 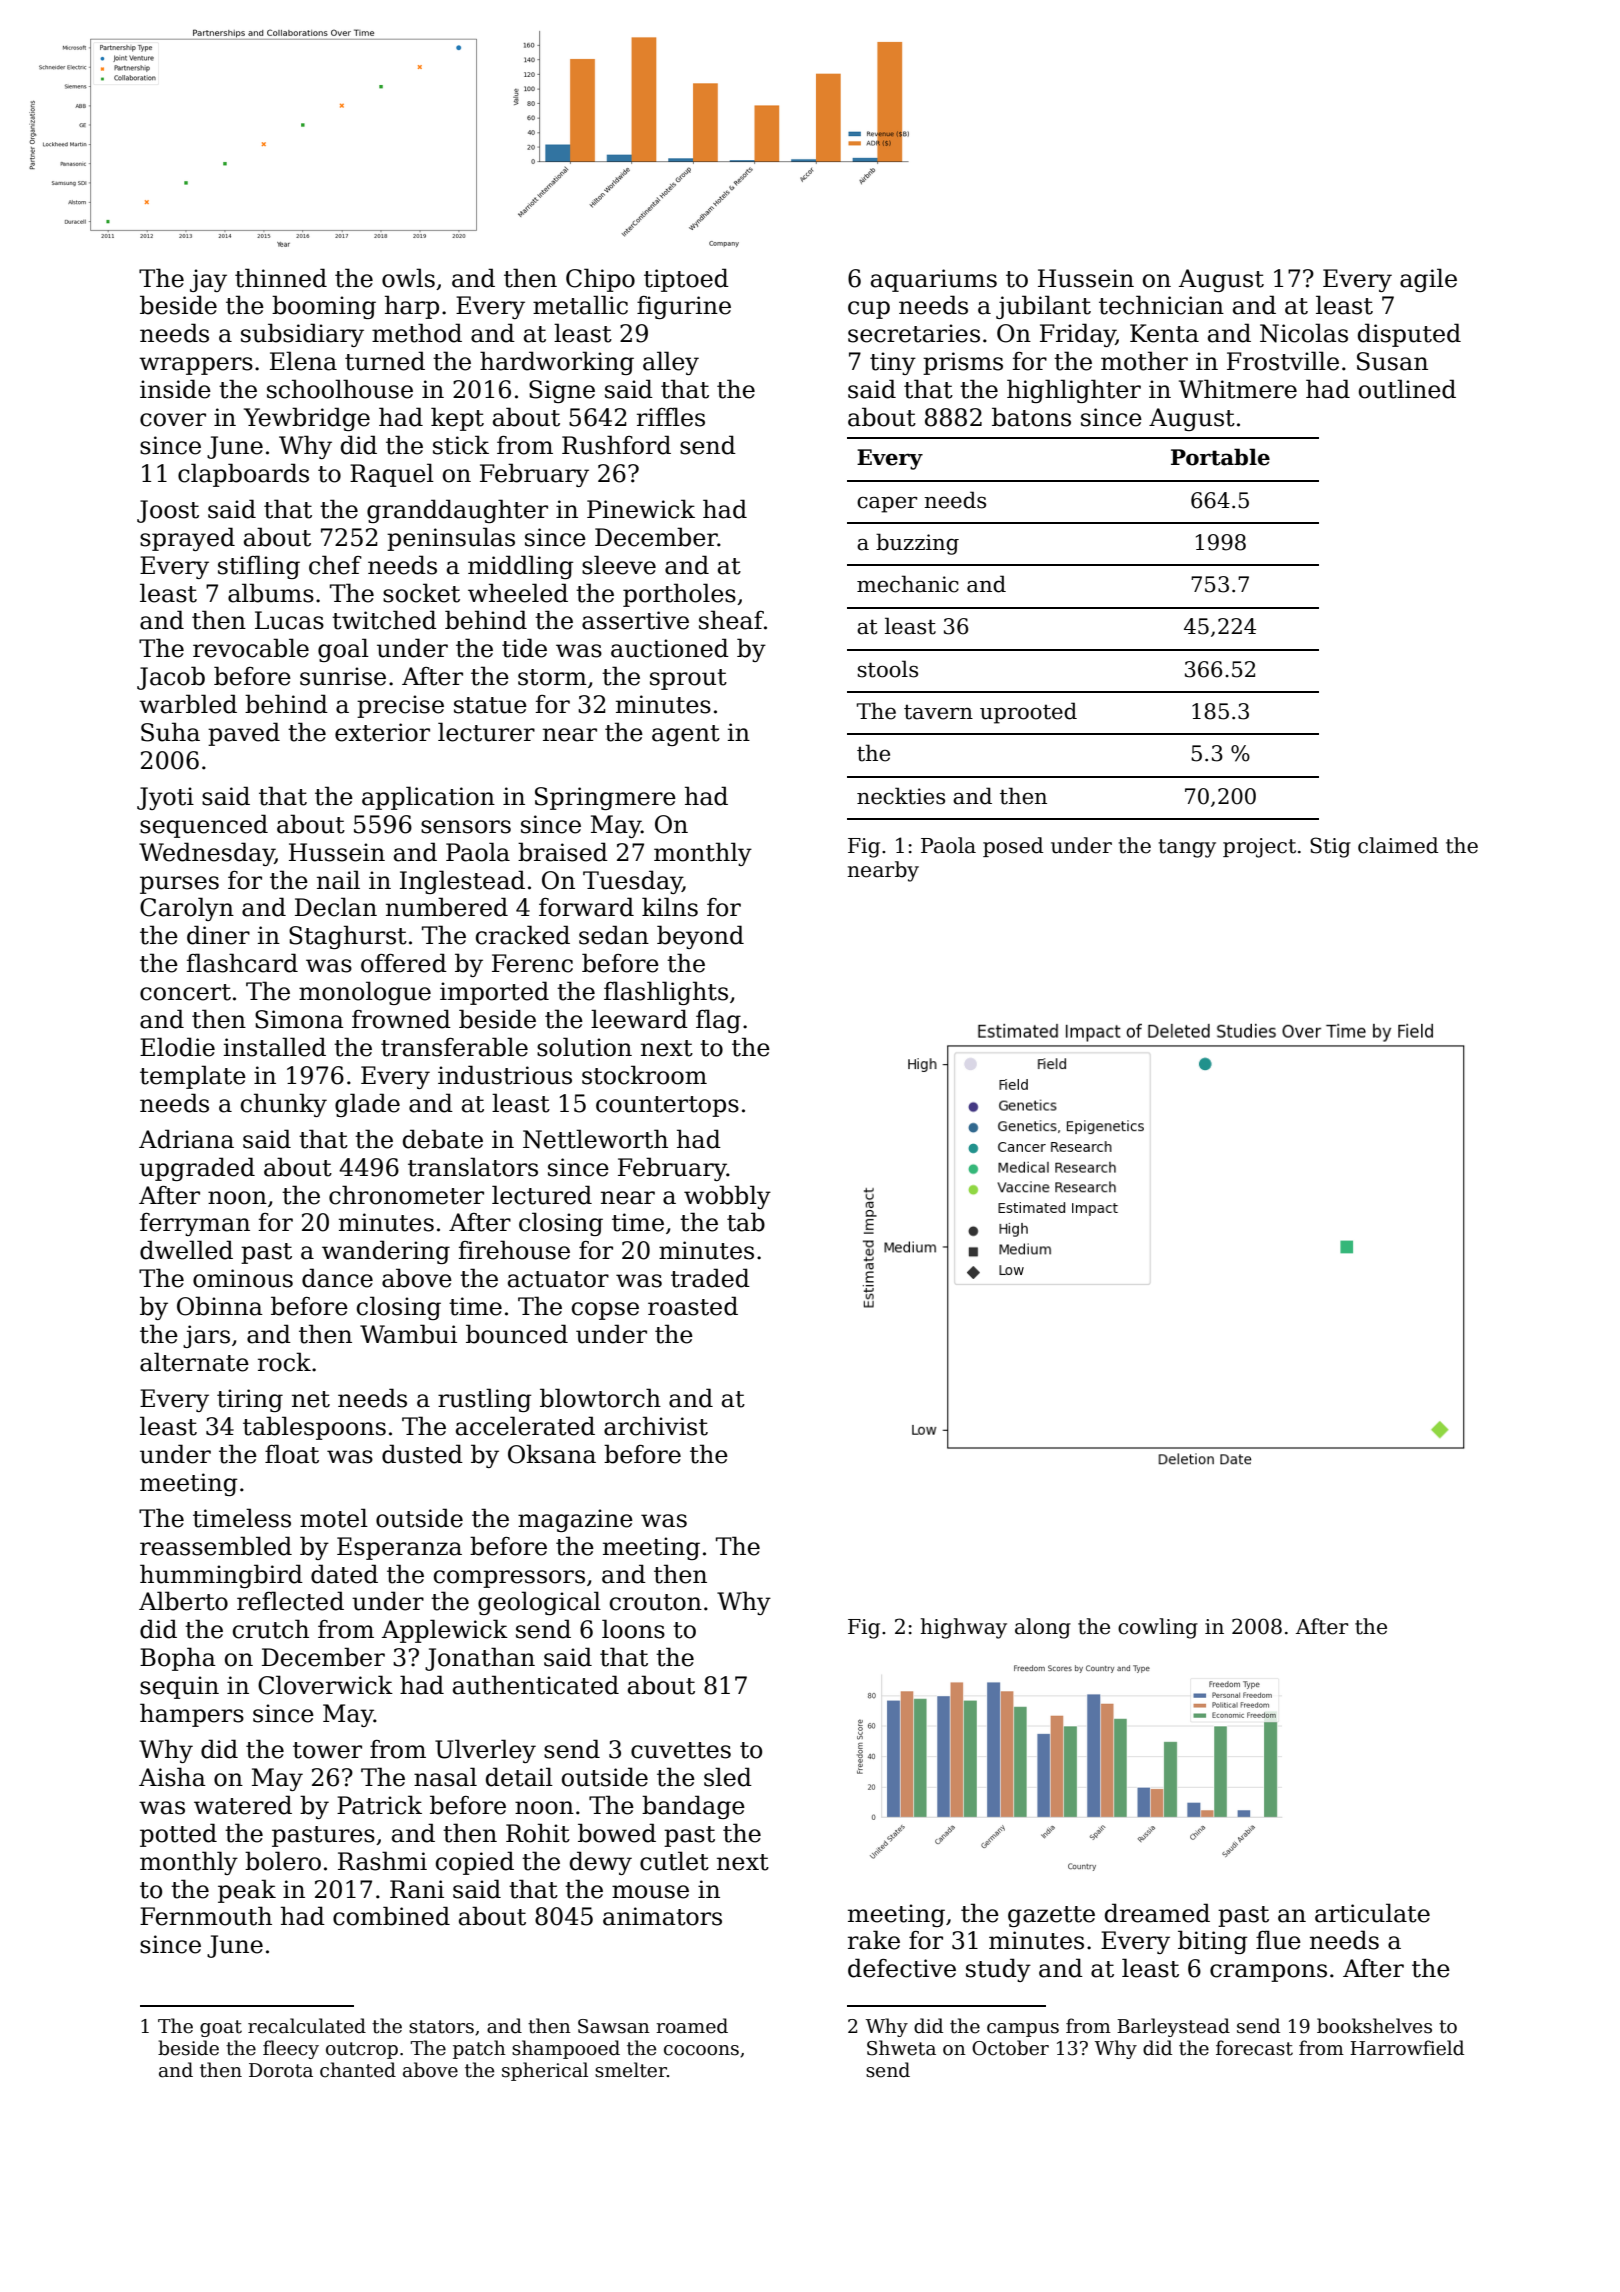 I want to click on Dorota, so click(x=281, y=2070).
